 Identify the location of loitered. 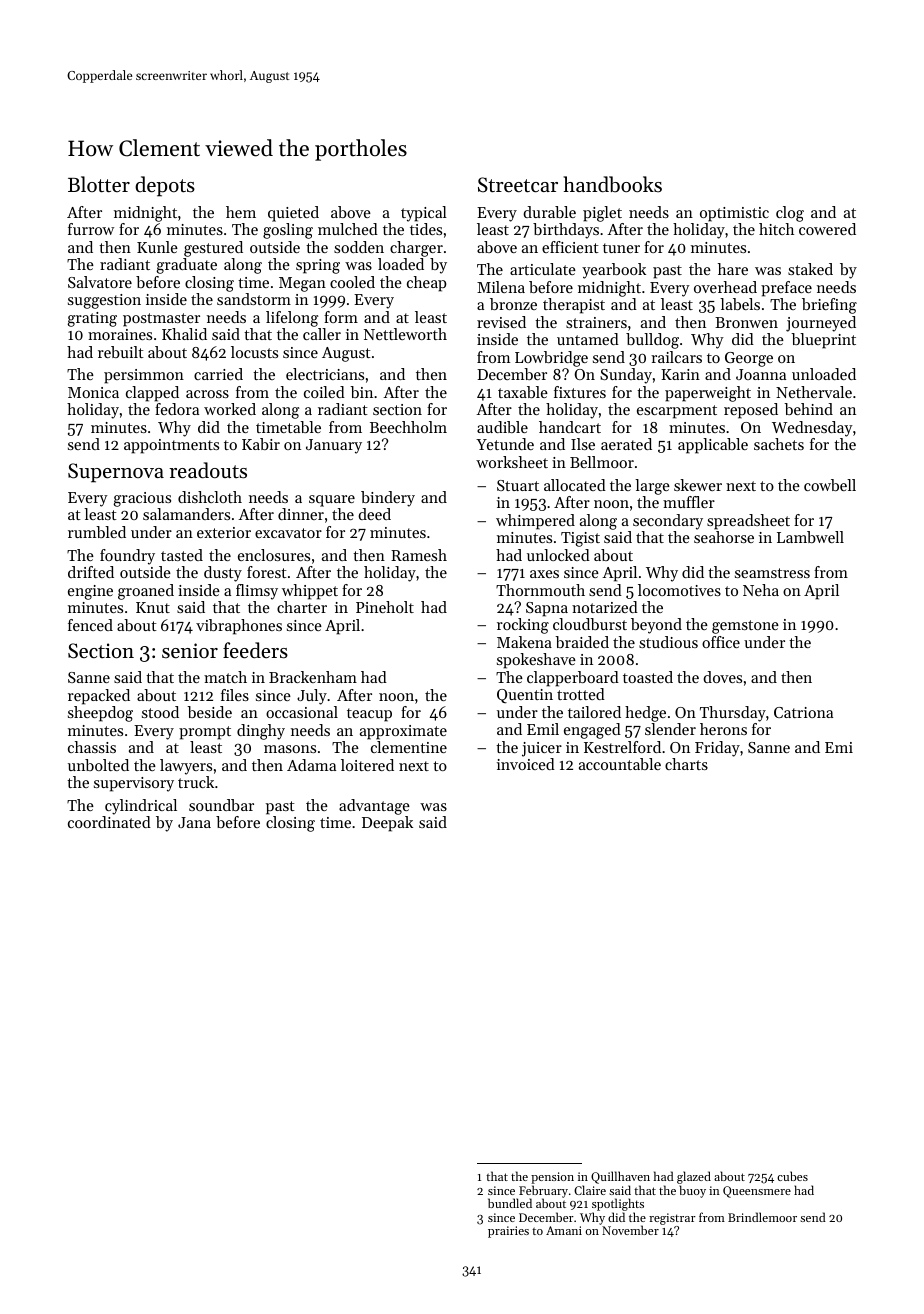
(367, 765).
